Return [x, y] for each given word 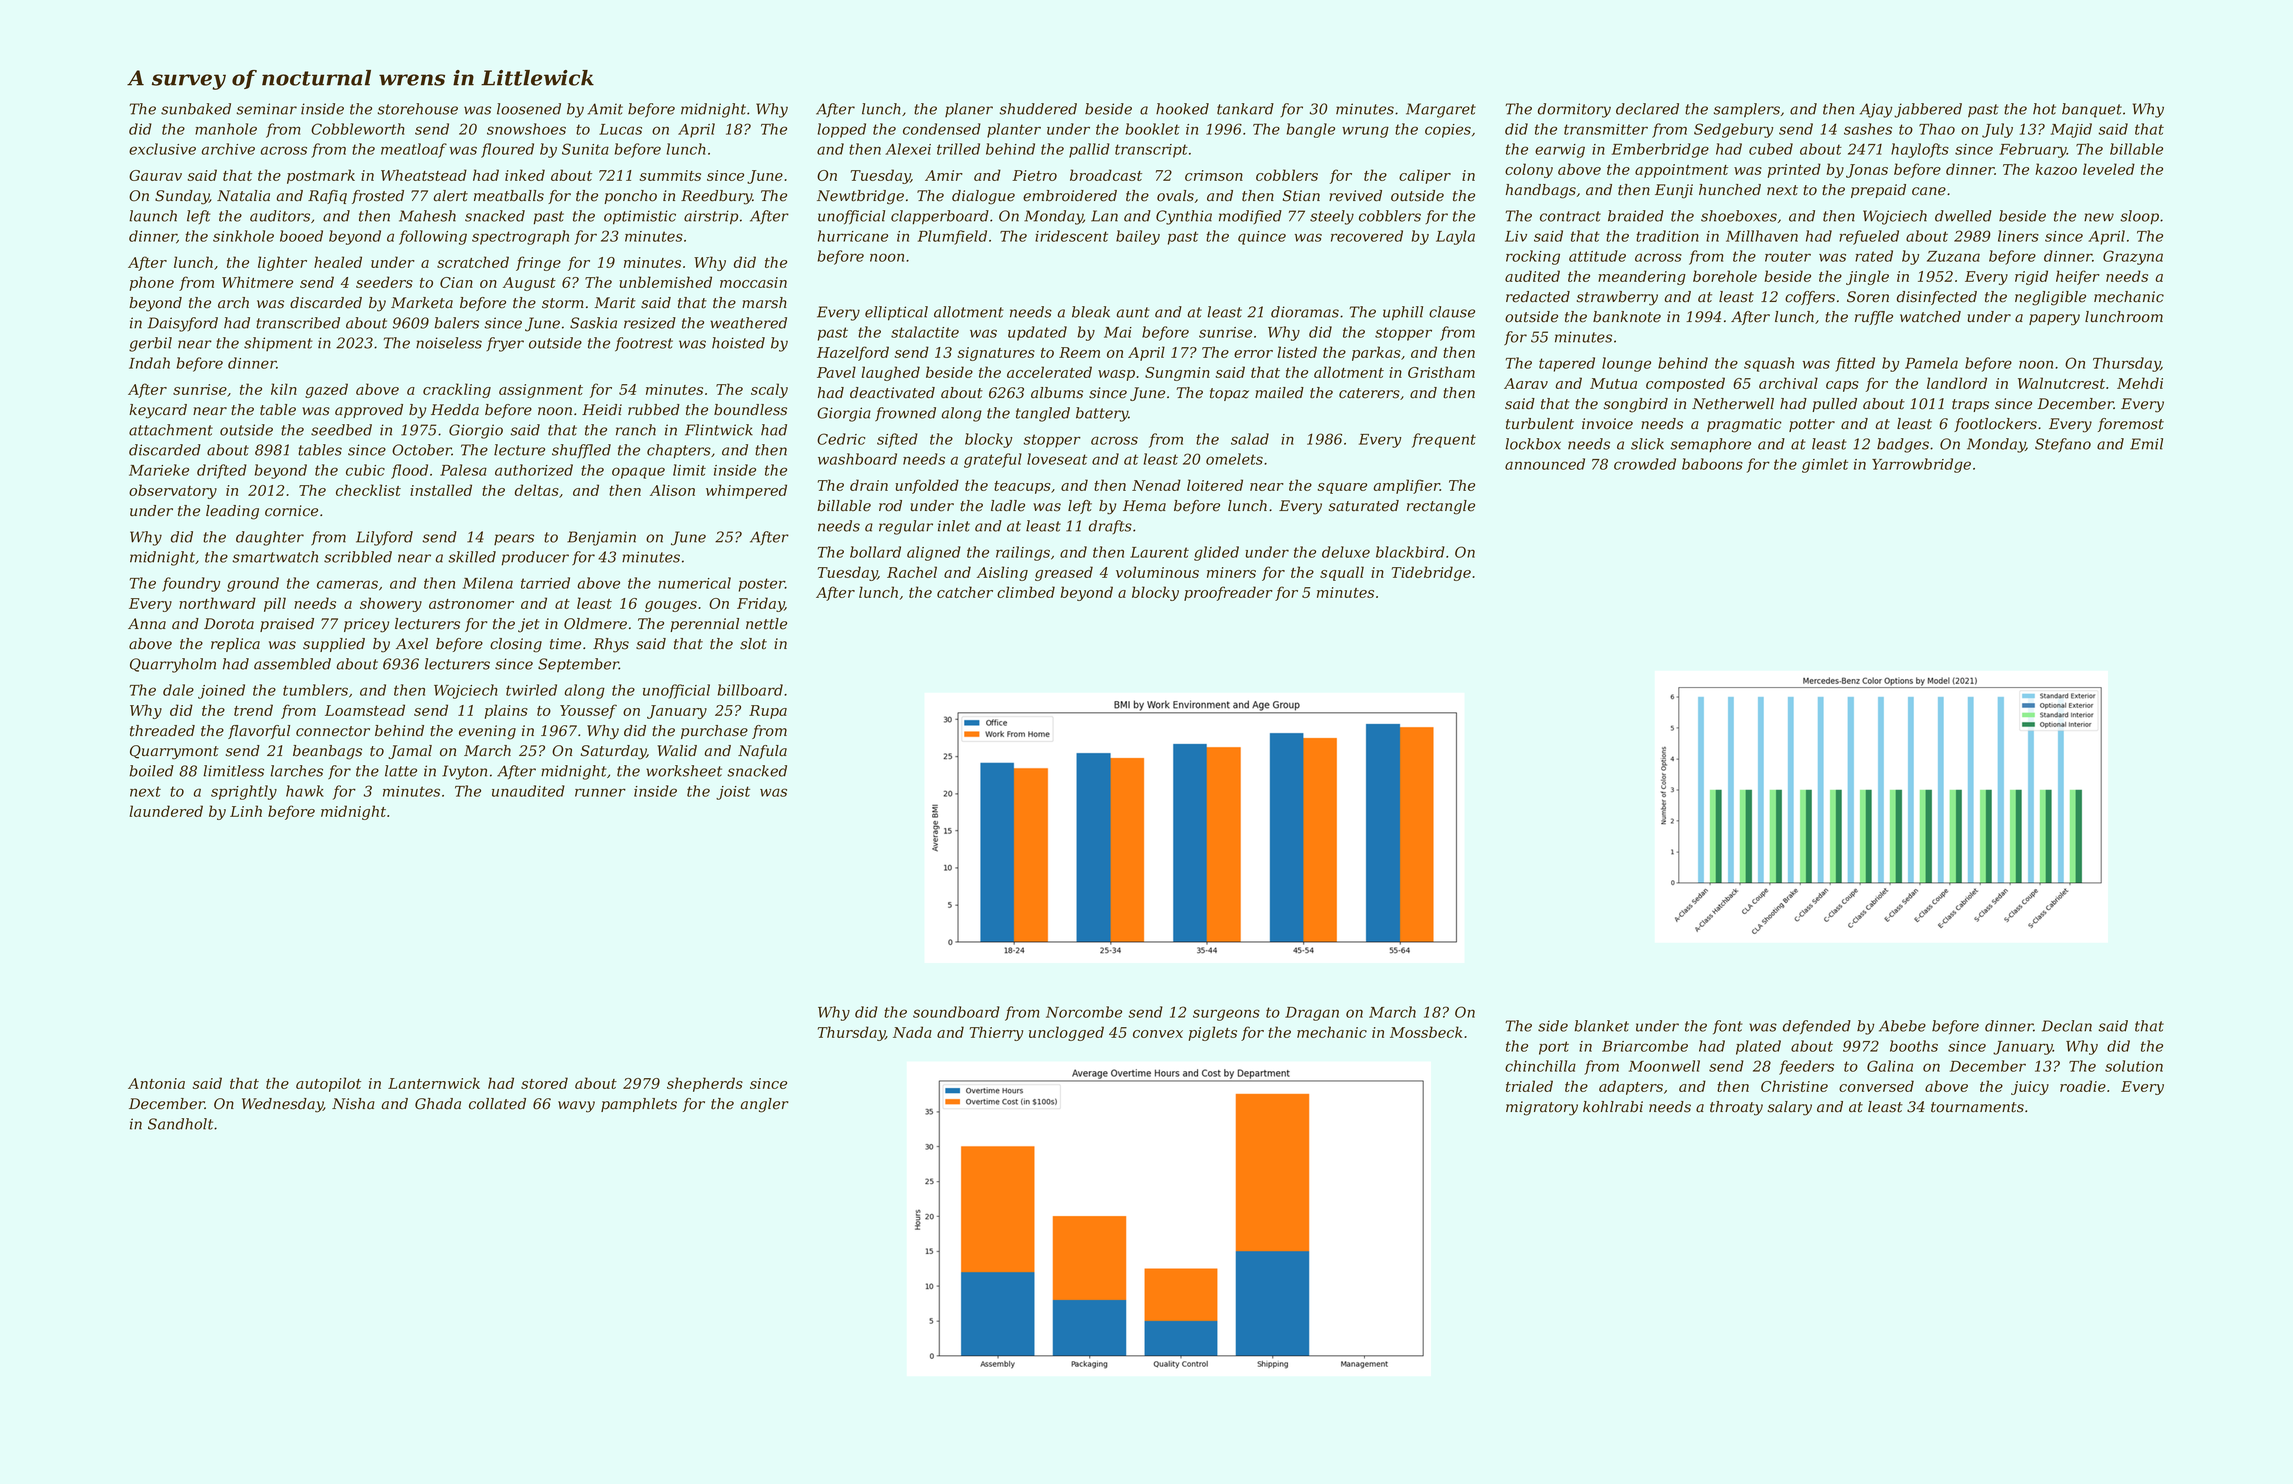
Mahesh [427, 216]
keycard [158, 411]
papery [2054, 320]
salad [1250, 439]
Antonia [156, 1083]
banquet [2092, 110]
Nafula [762, 752]
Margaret [1441, 110]
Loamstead [365, 710]
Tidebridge [1431, 573]
